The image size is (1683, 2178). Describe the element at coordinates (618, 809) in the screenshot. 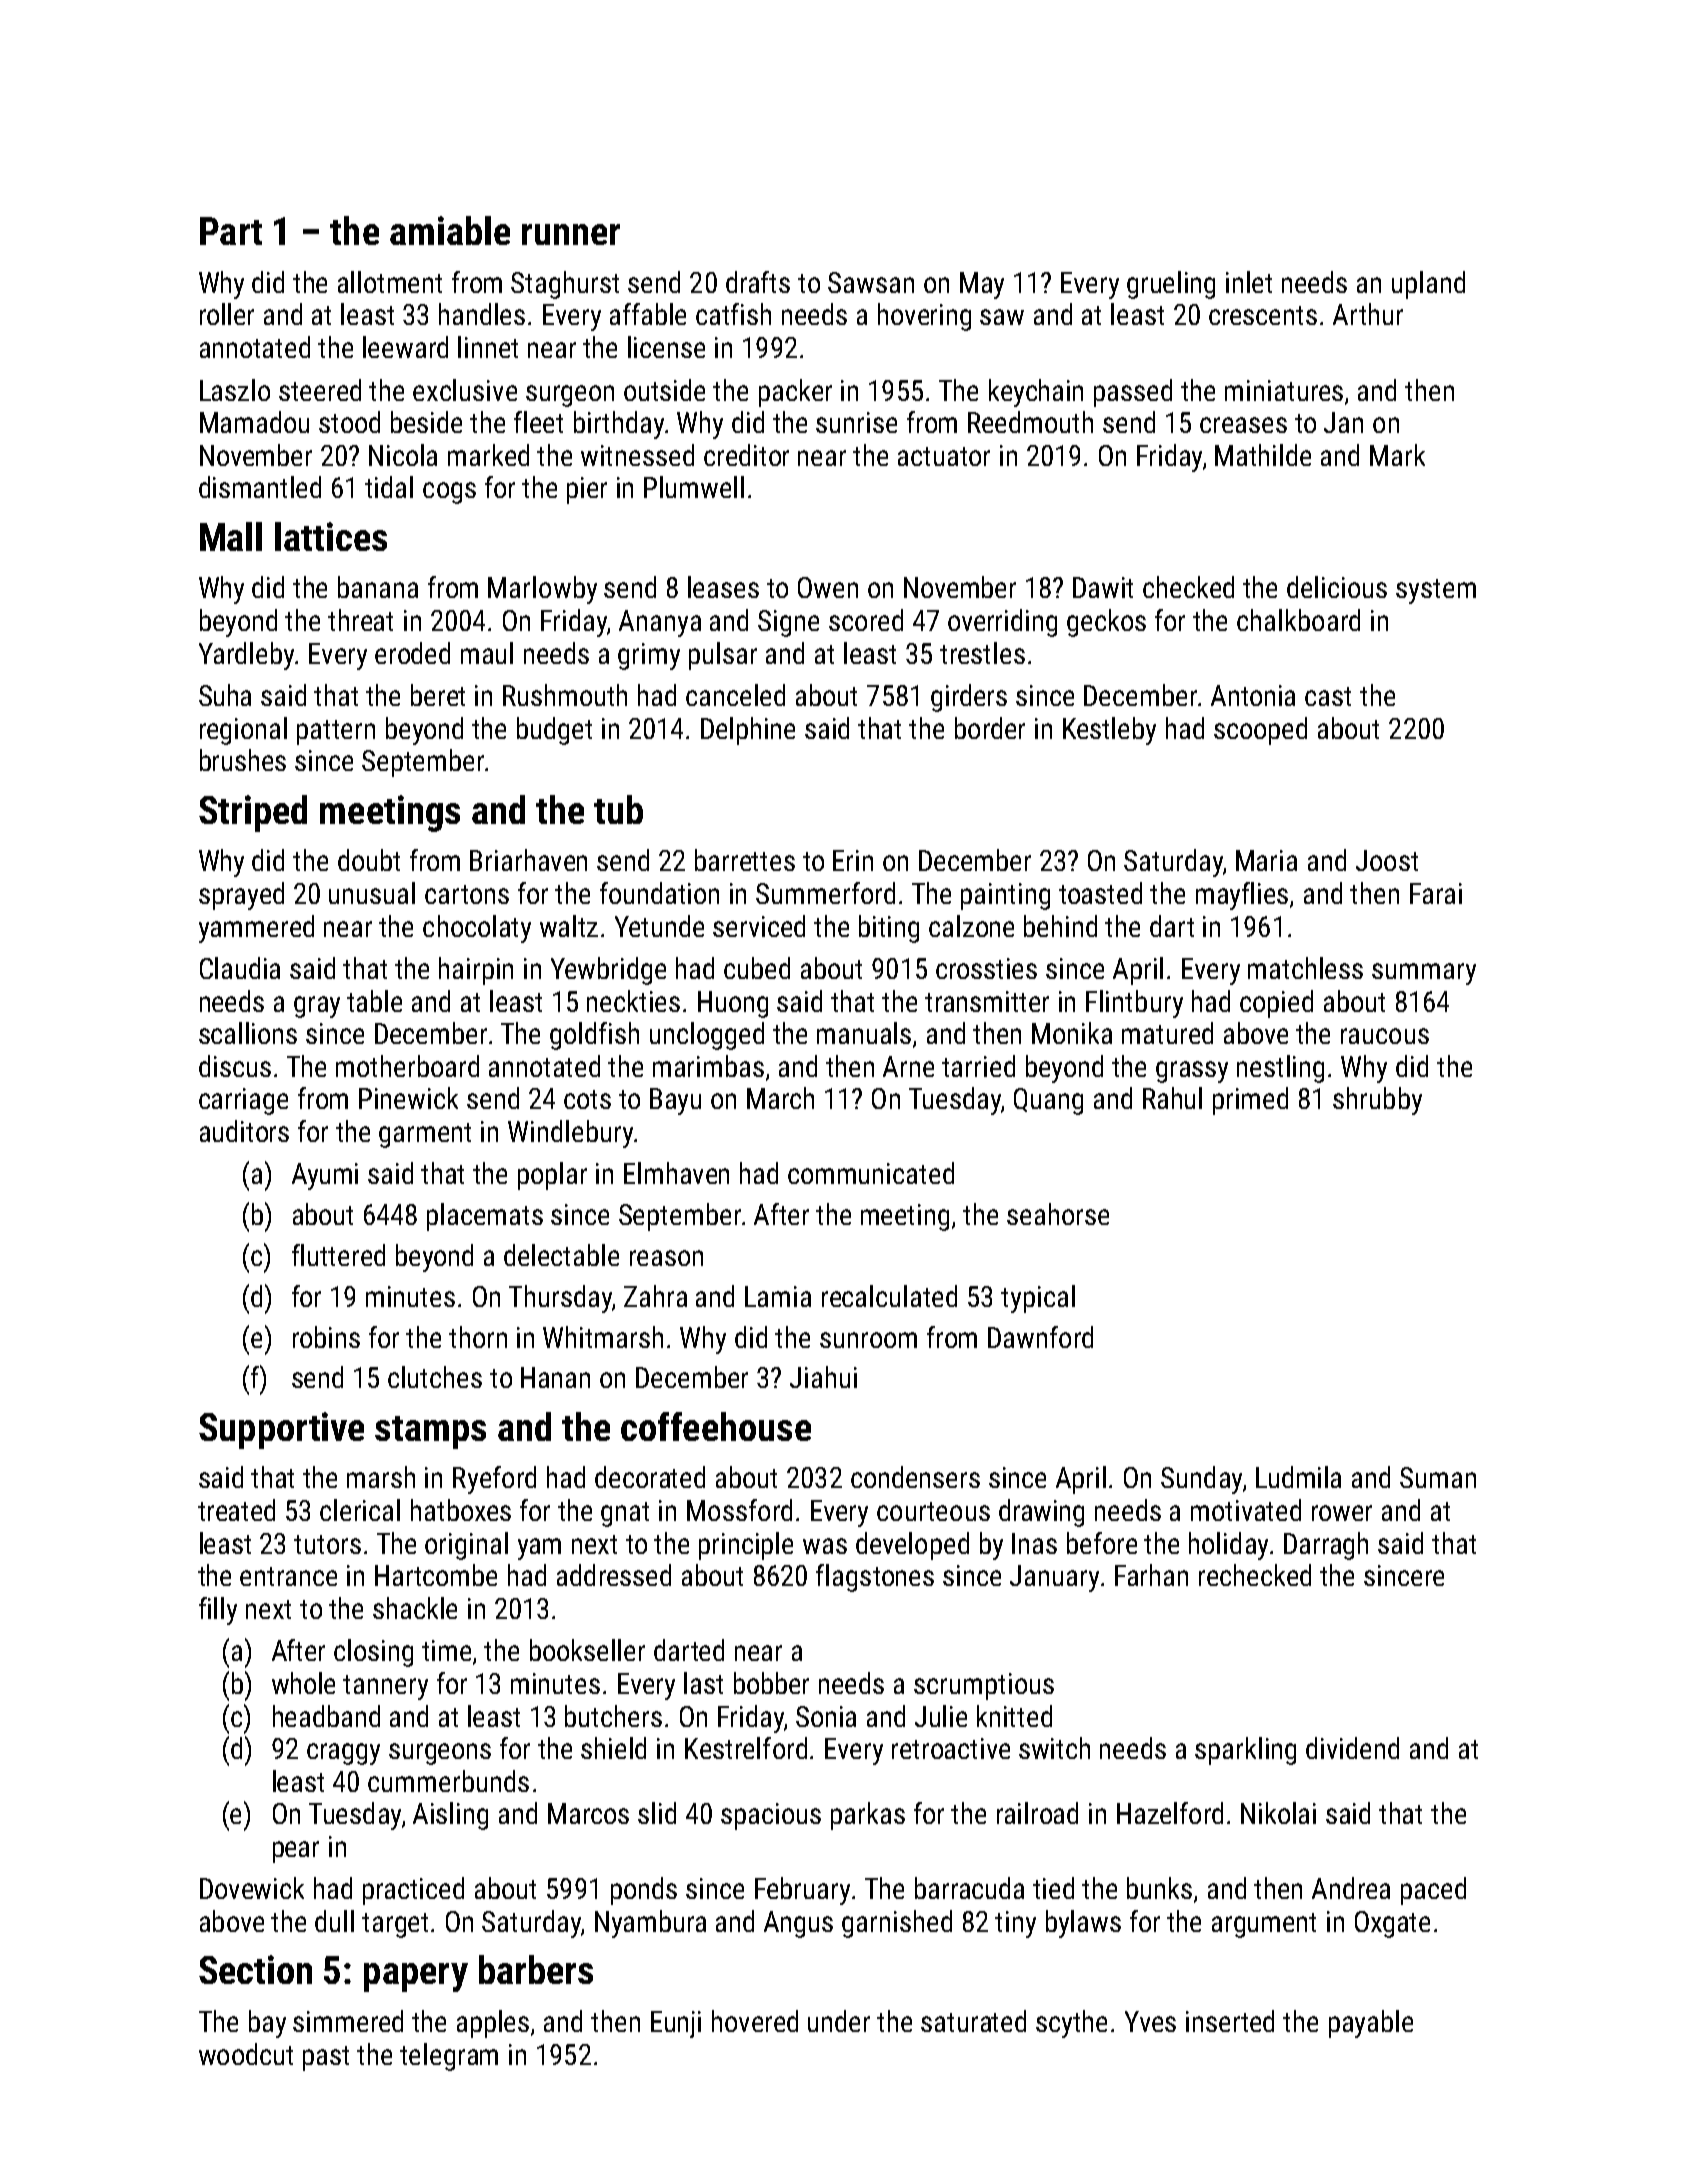

I see `tub` at that location.
